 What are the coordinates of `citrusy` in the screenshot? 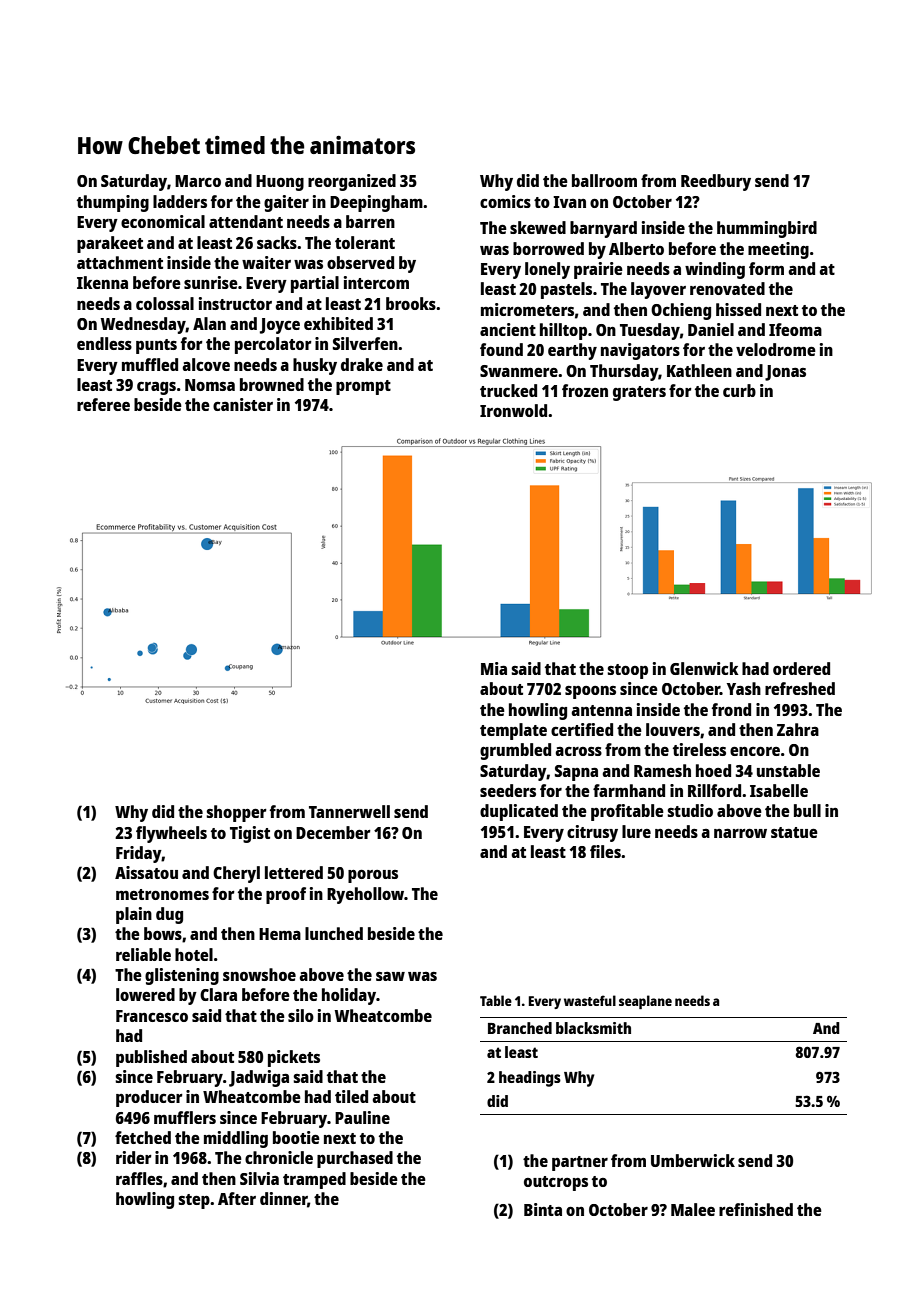 It's located at (592, 833).
